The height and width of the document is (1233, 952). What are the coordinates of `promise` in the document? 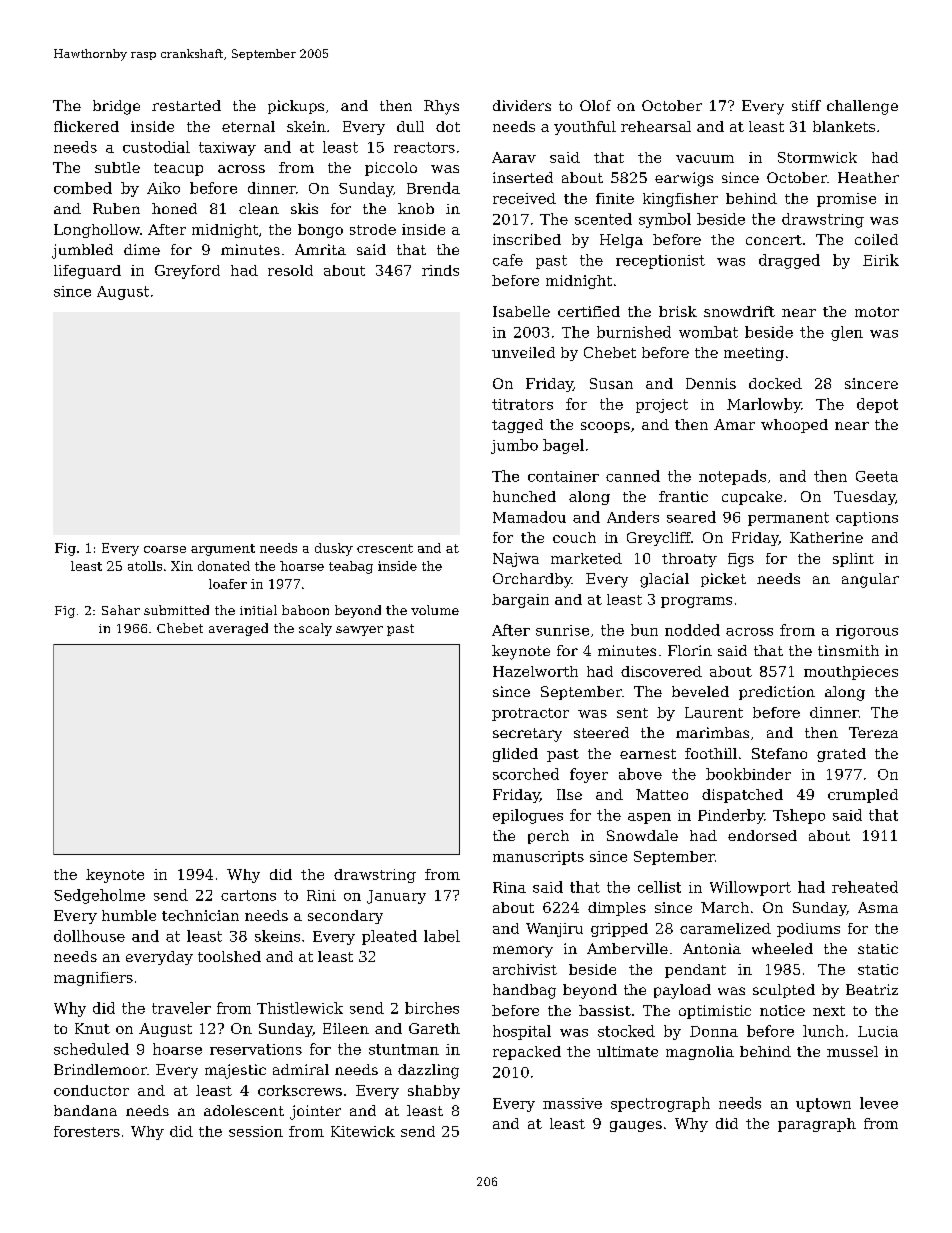 It's located at (846, 200).
